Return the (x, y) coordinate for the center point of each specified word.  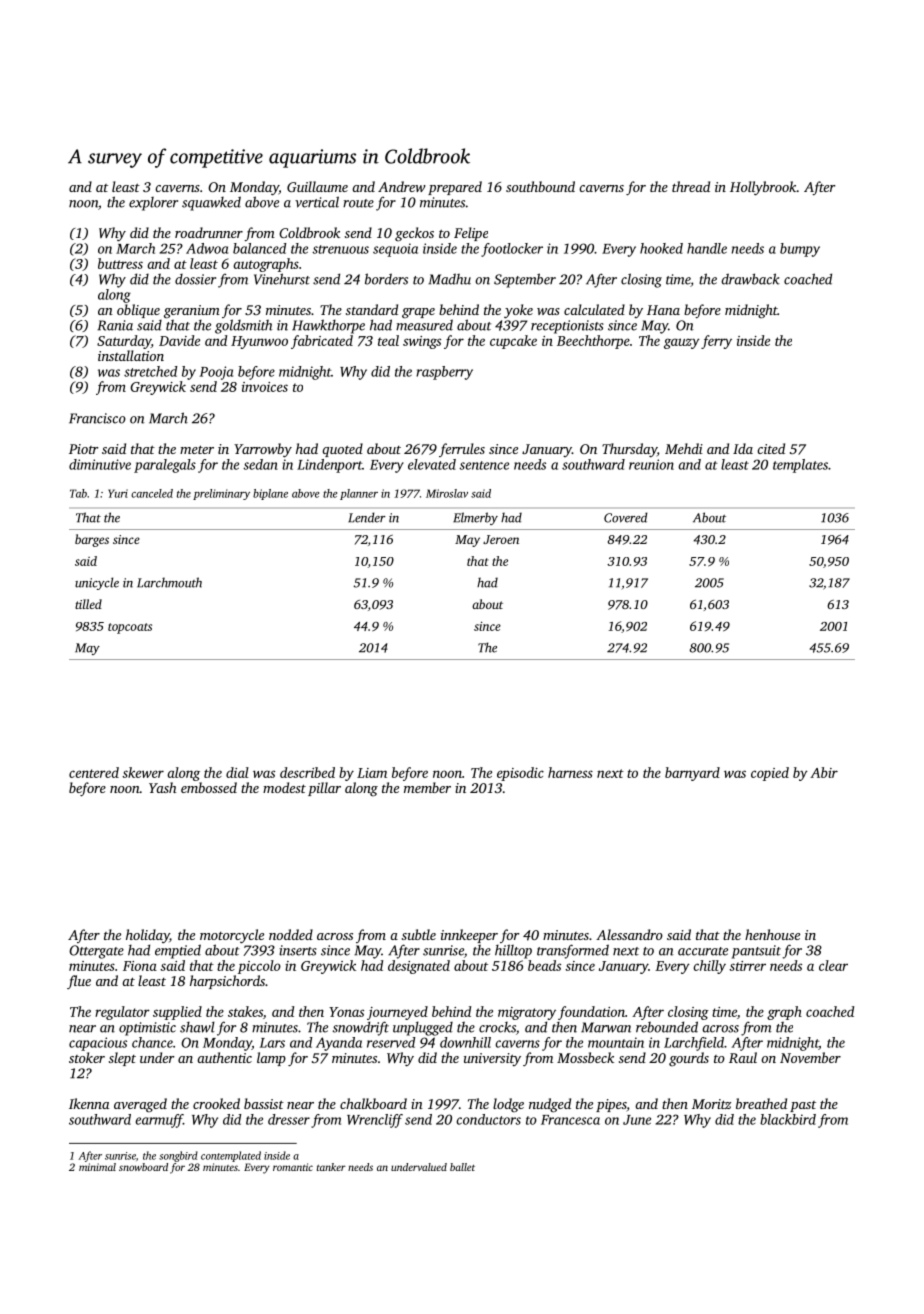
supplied (177, 1013)
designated (419, 967)
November (810, 1057)
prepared (455, 188)
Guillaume (317, 186)
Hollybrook (763, 188)
